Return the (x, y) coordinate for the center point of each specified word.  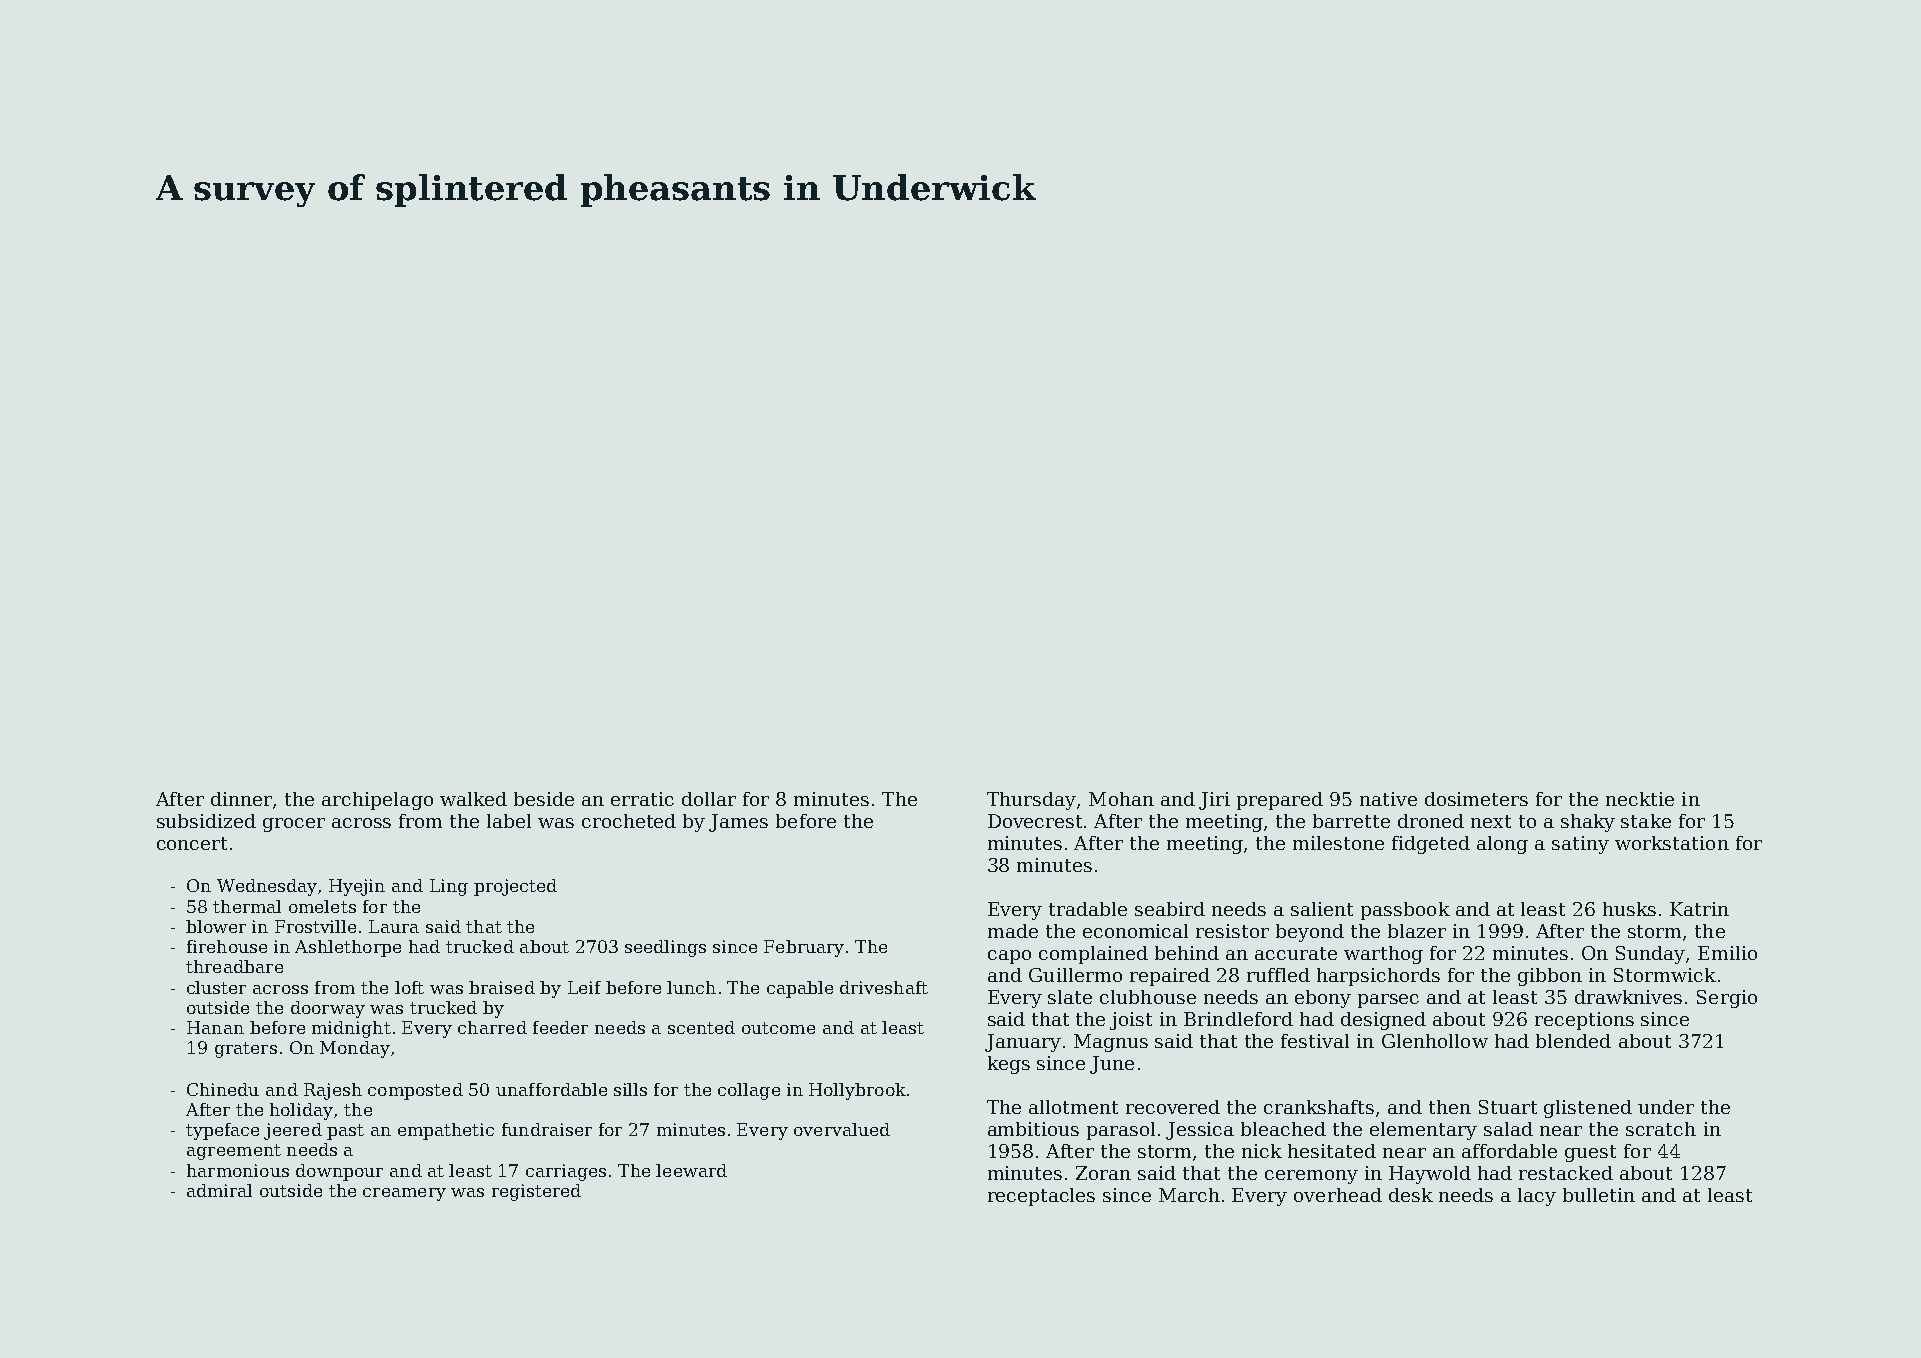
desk (1411, 1195)
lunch (691, 987)
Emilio (1727, 953)
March (1189, 1195)
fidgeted (1431, 845)
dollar (709, 799)
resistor (1232, 931)
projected (515, 887)
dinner (241, 799)
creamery (404, 1194)
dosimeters (1476, 799)
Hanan (215, 1027)
